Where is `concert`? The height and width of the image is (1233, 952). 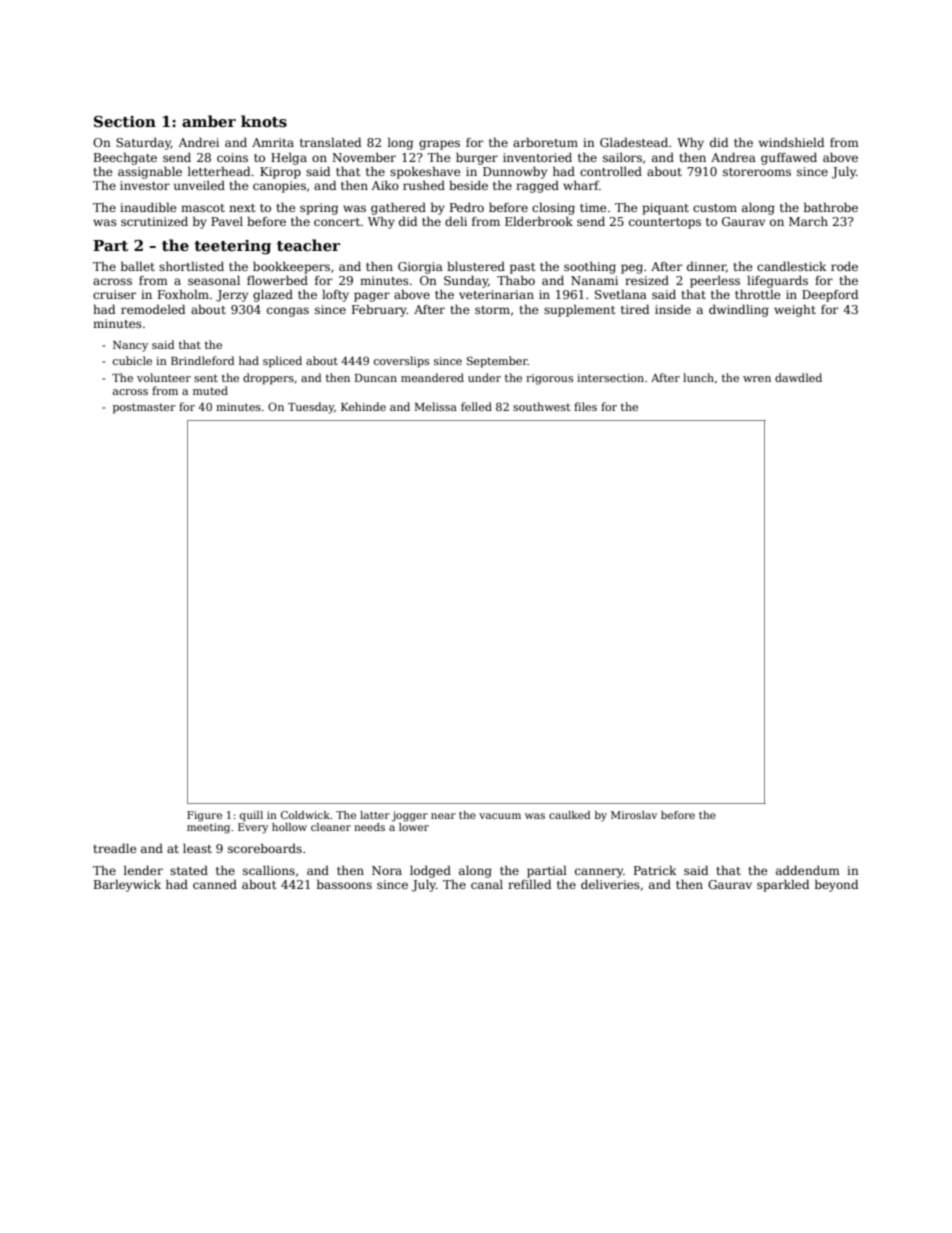 concert is located at coordinates (337, 222).
